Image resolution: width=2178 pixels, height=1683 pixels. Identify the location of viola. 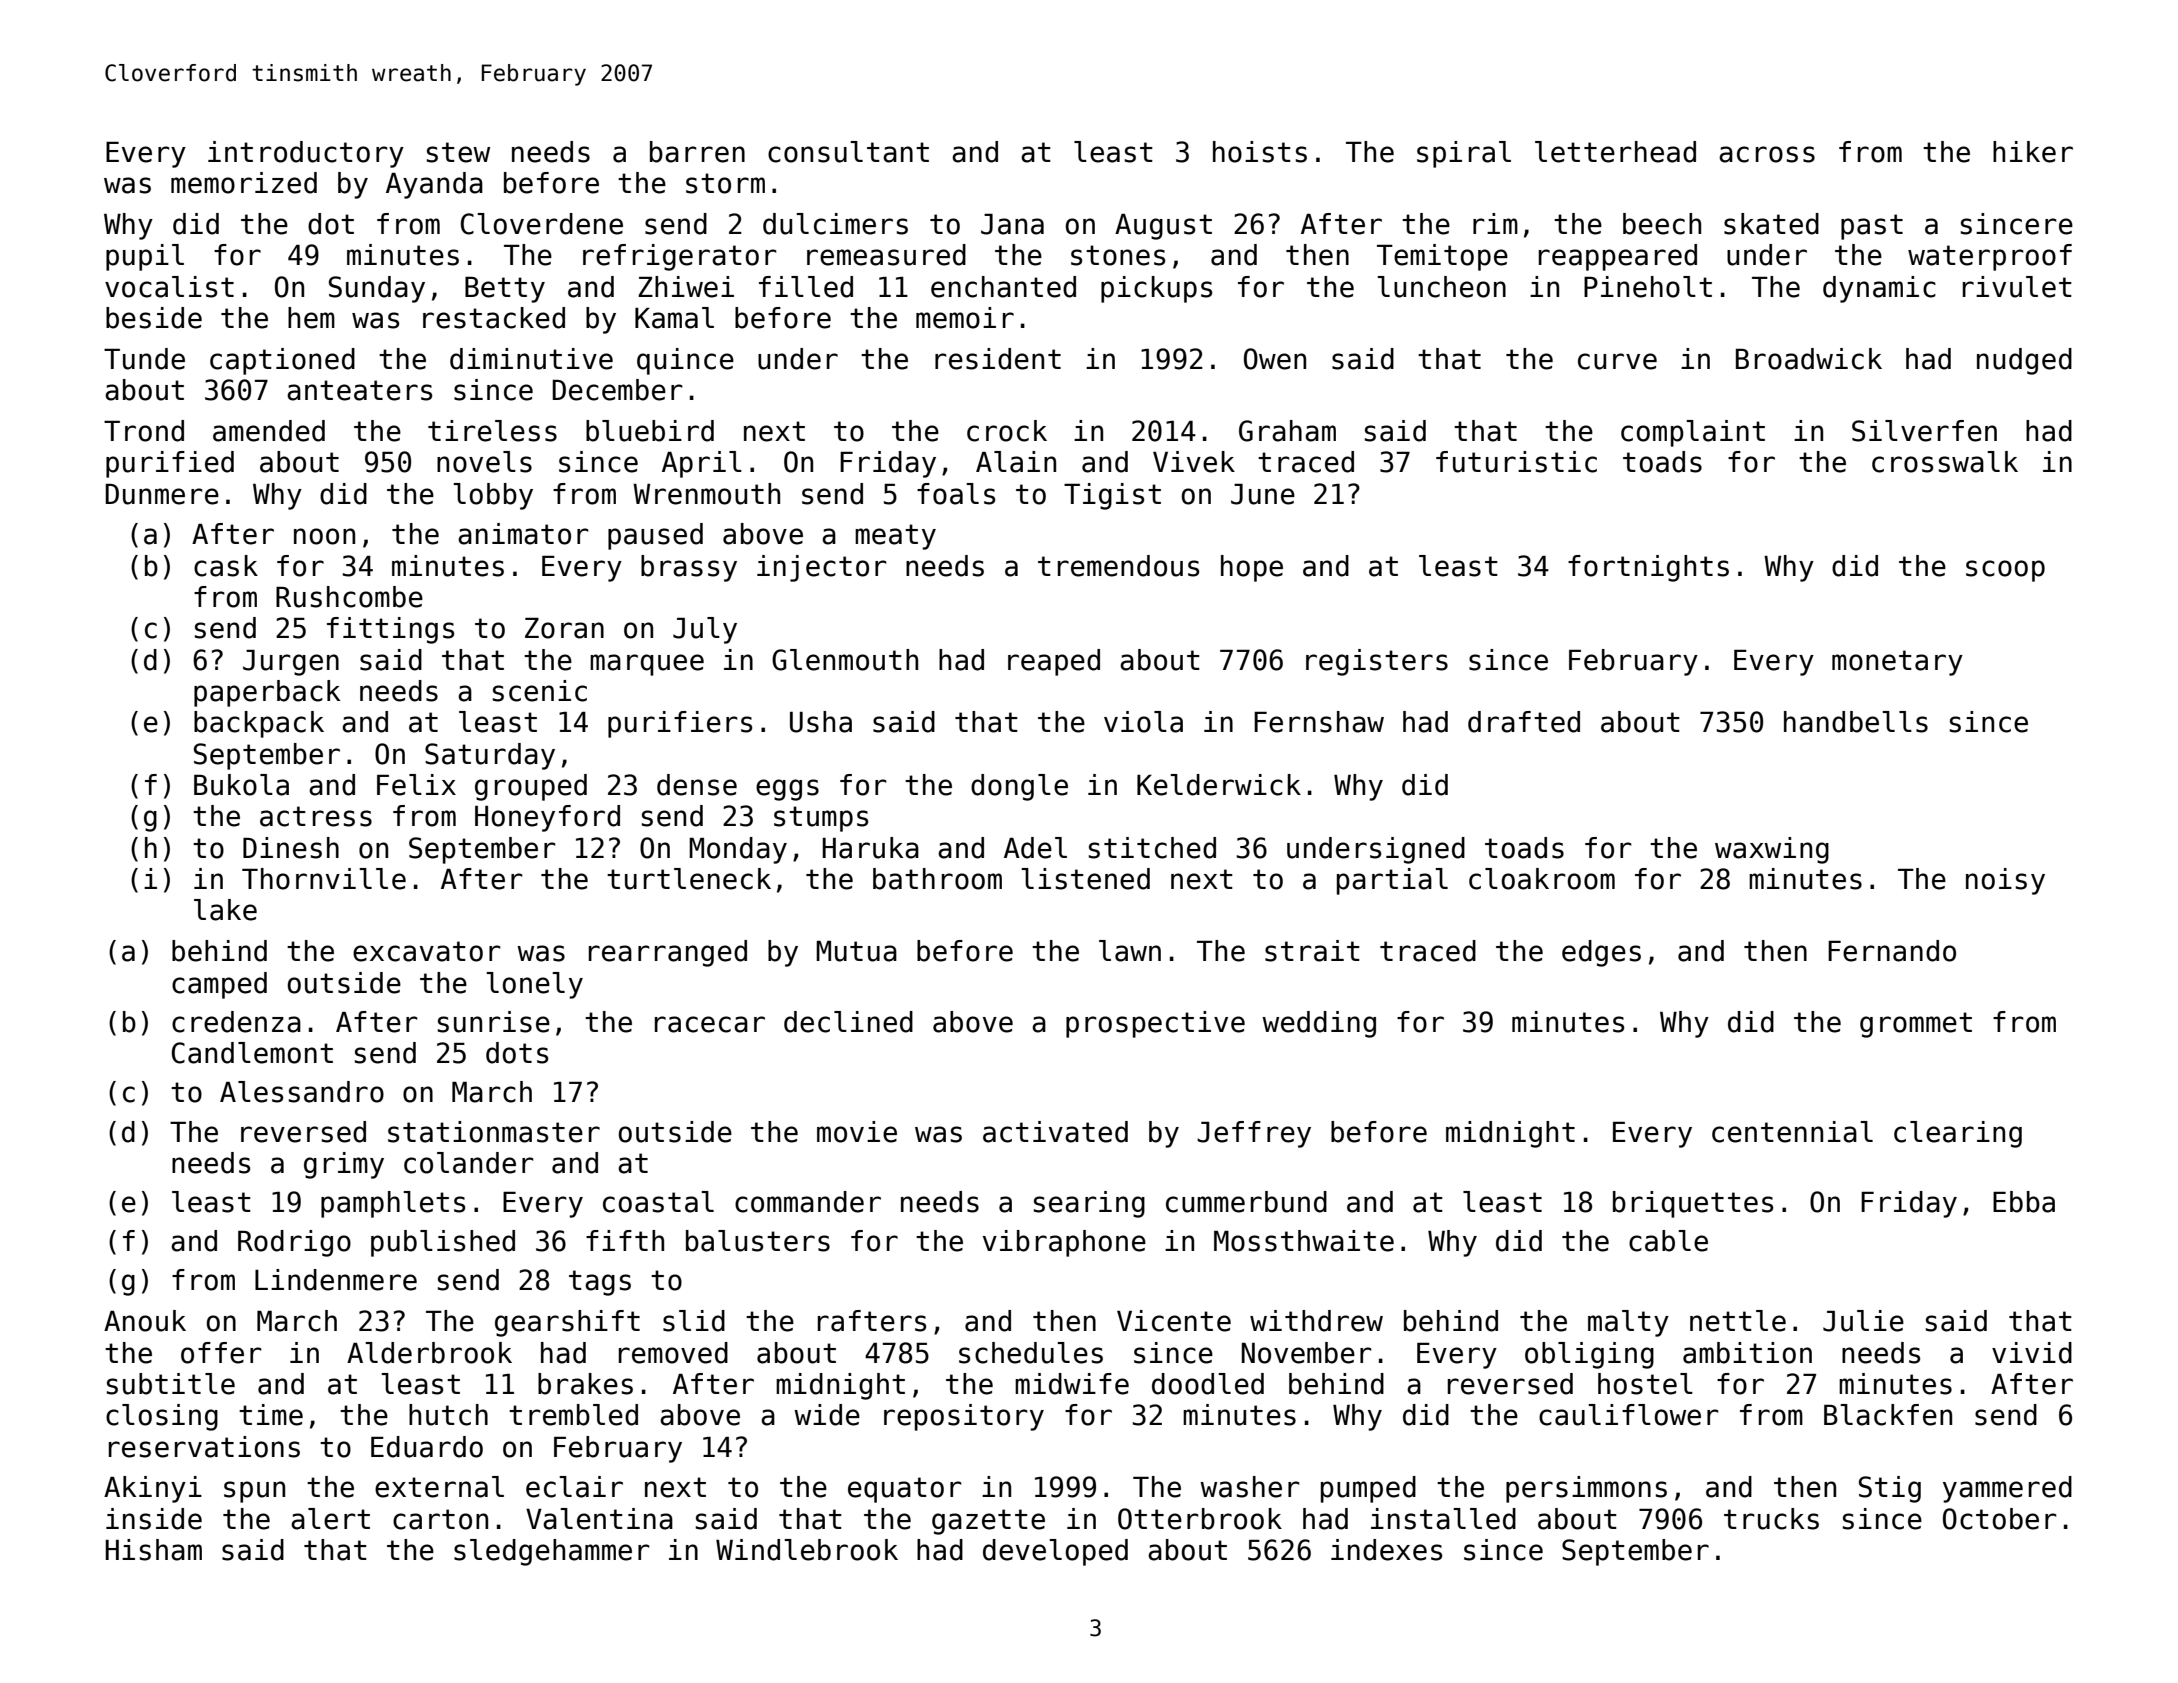
(1143, 722).
